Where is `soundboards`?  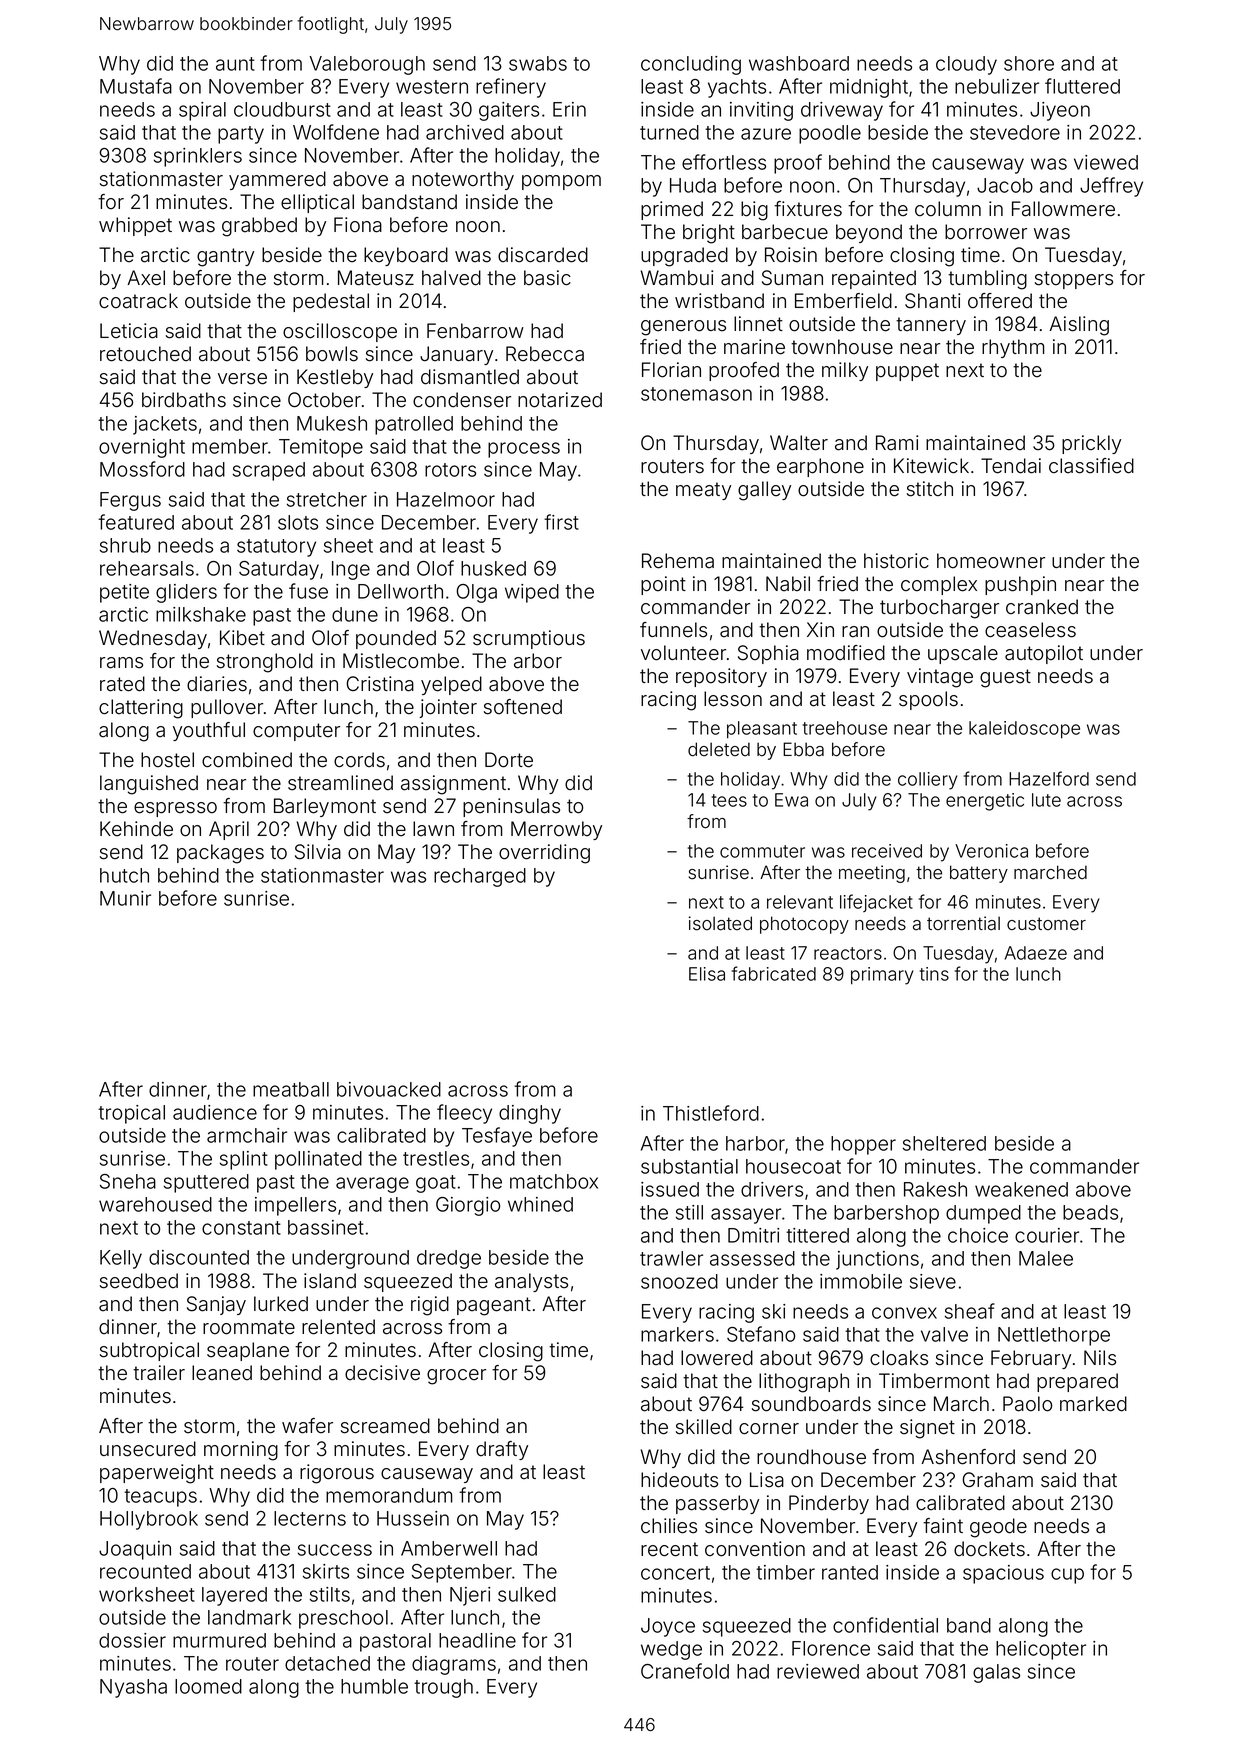
soundboards is located at coordinates (811, 1404).
